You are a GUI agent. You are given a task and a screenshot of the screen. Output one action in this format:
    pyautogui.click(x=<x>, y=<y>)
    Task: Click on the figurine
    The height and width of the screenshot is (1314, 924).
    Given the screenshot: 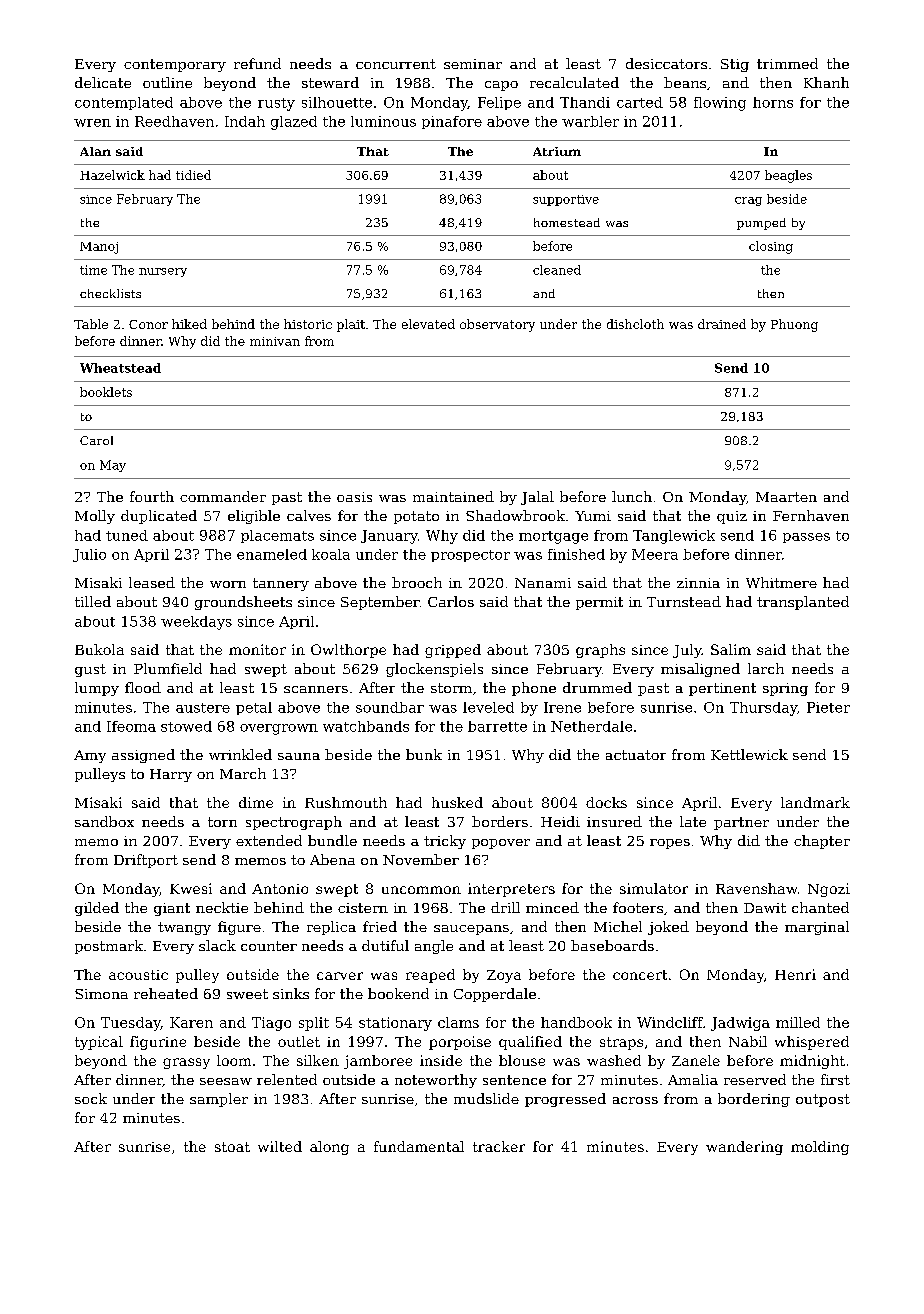 What is the action you would take?
    pyautogui.click(x=158, y=1043)
